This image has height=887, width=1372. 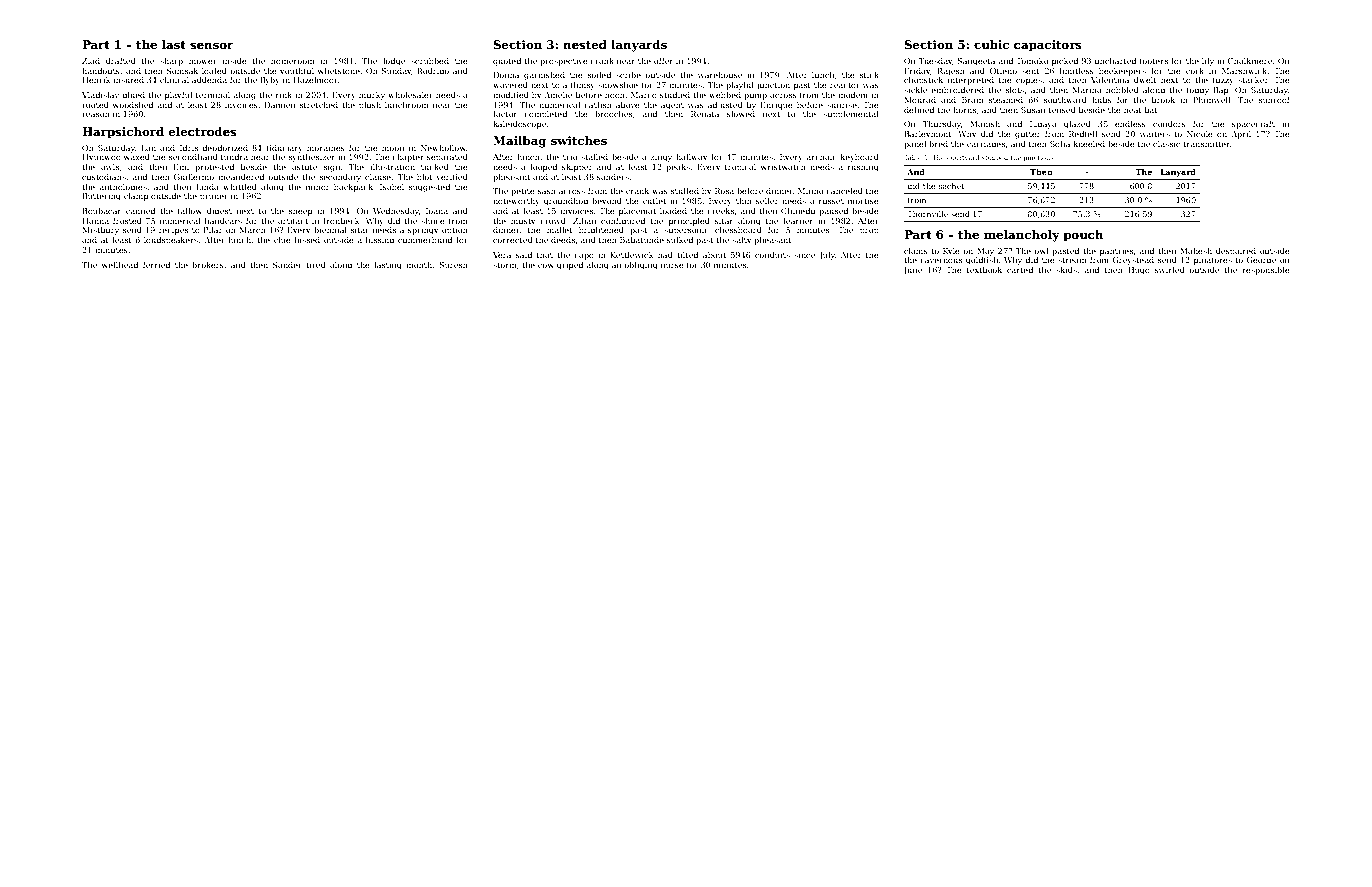 What do you see at coordinates (394, 62) in the image?
I see `lodge` at bounding box center [394, 62].
